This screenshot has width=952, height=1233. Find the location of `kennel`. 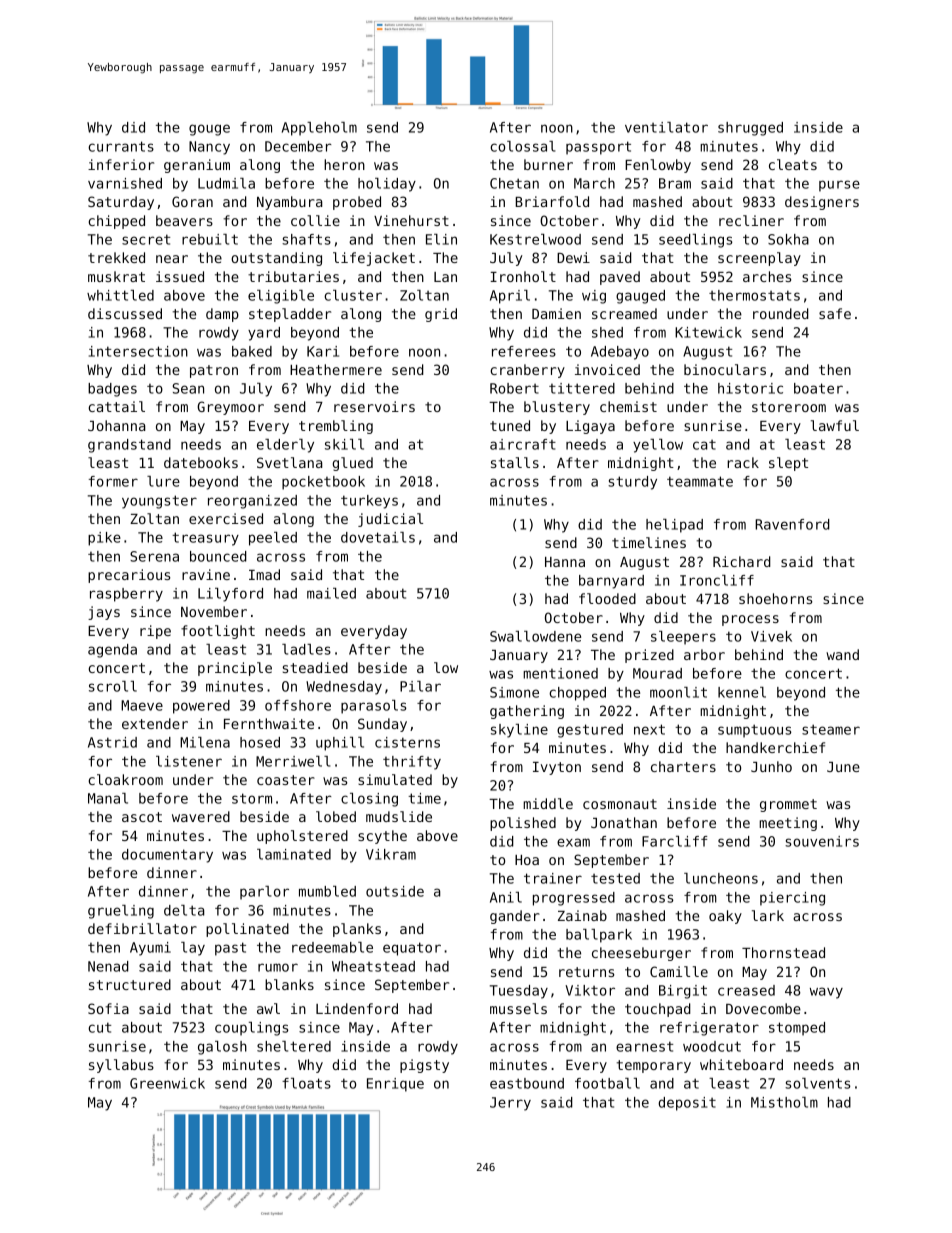

kennel is located at coordinates (742, 692).
